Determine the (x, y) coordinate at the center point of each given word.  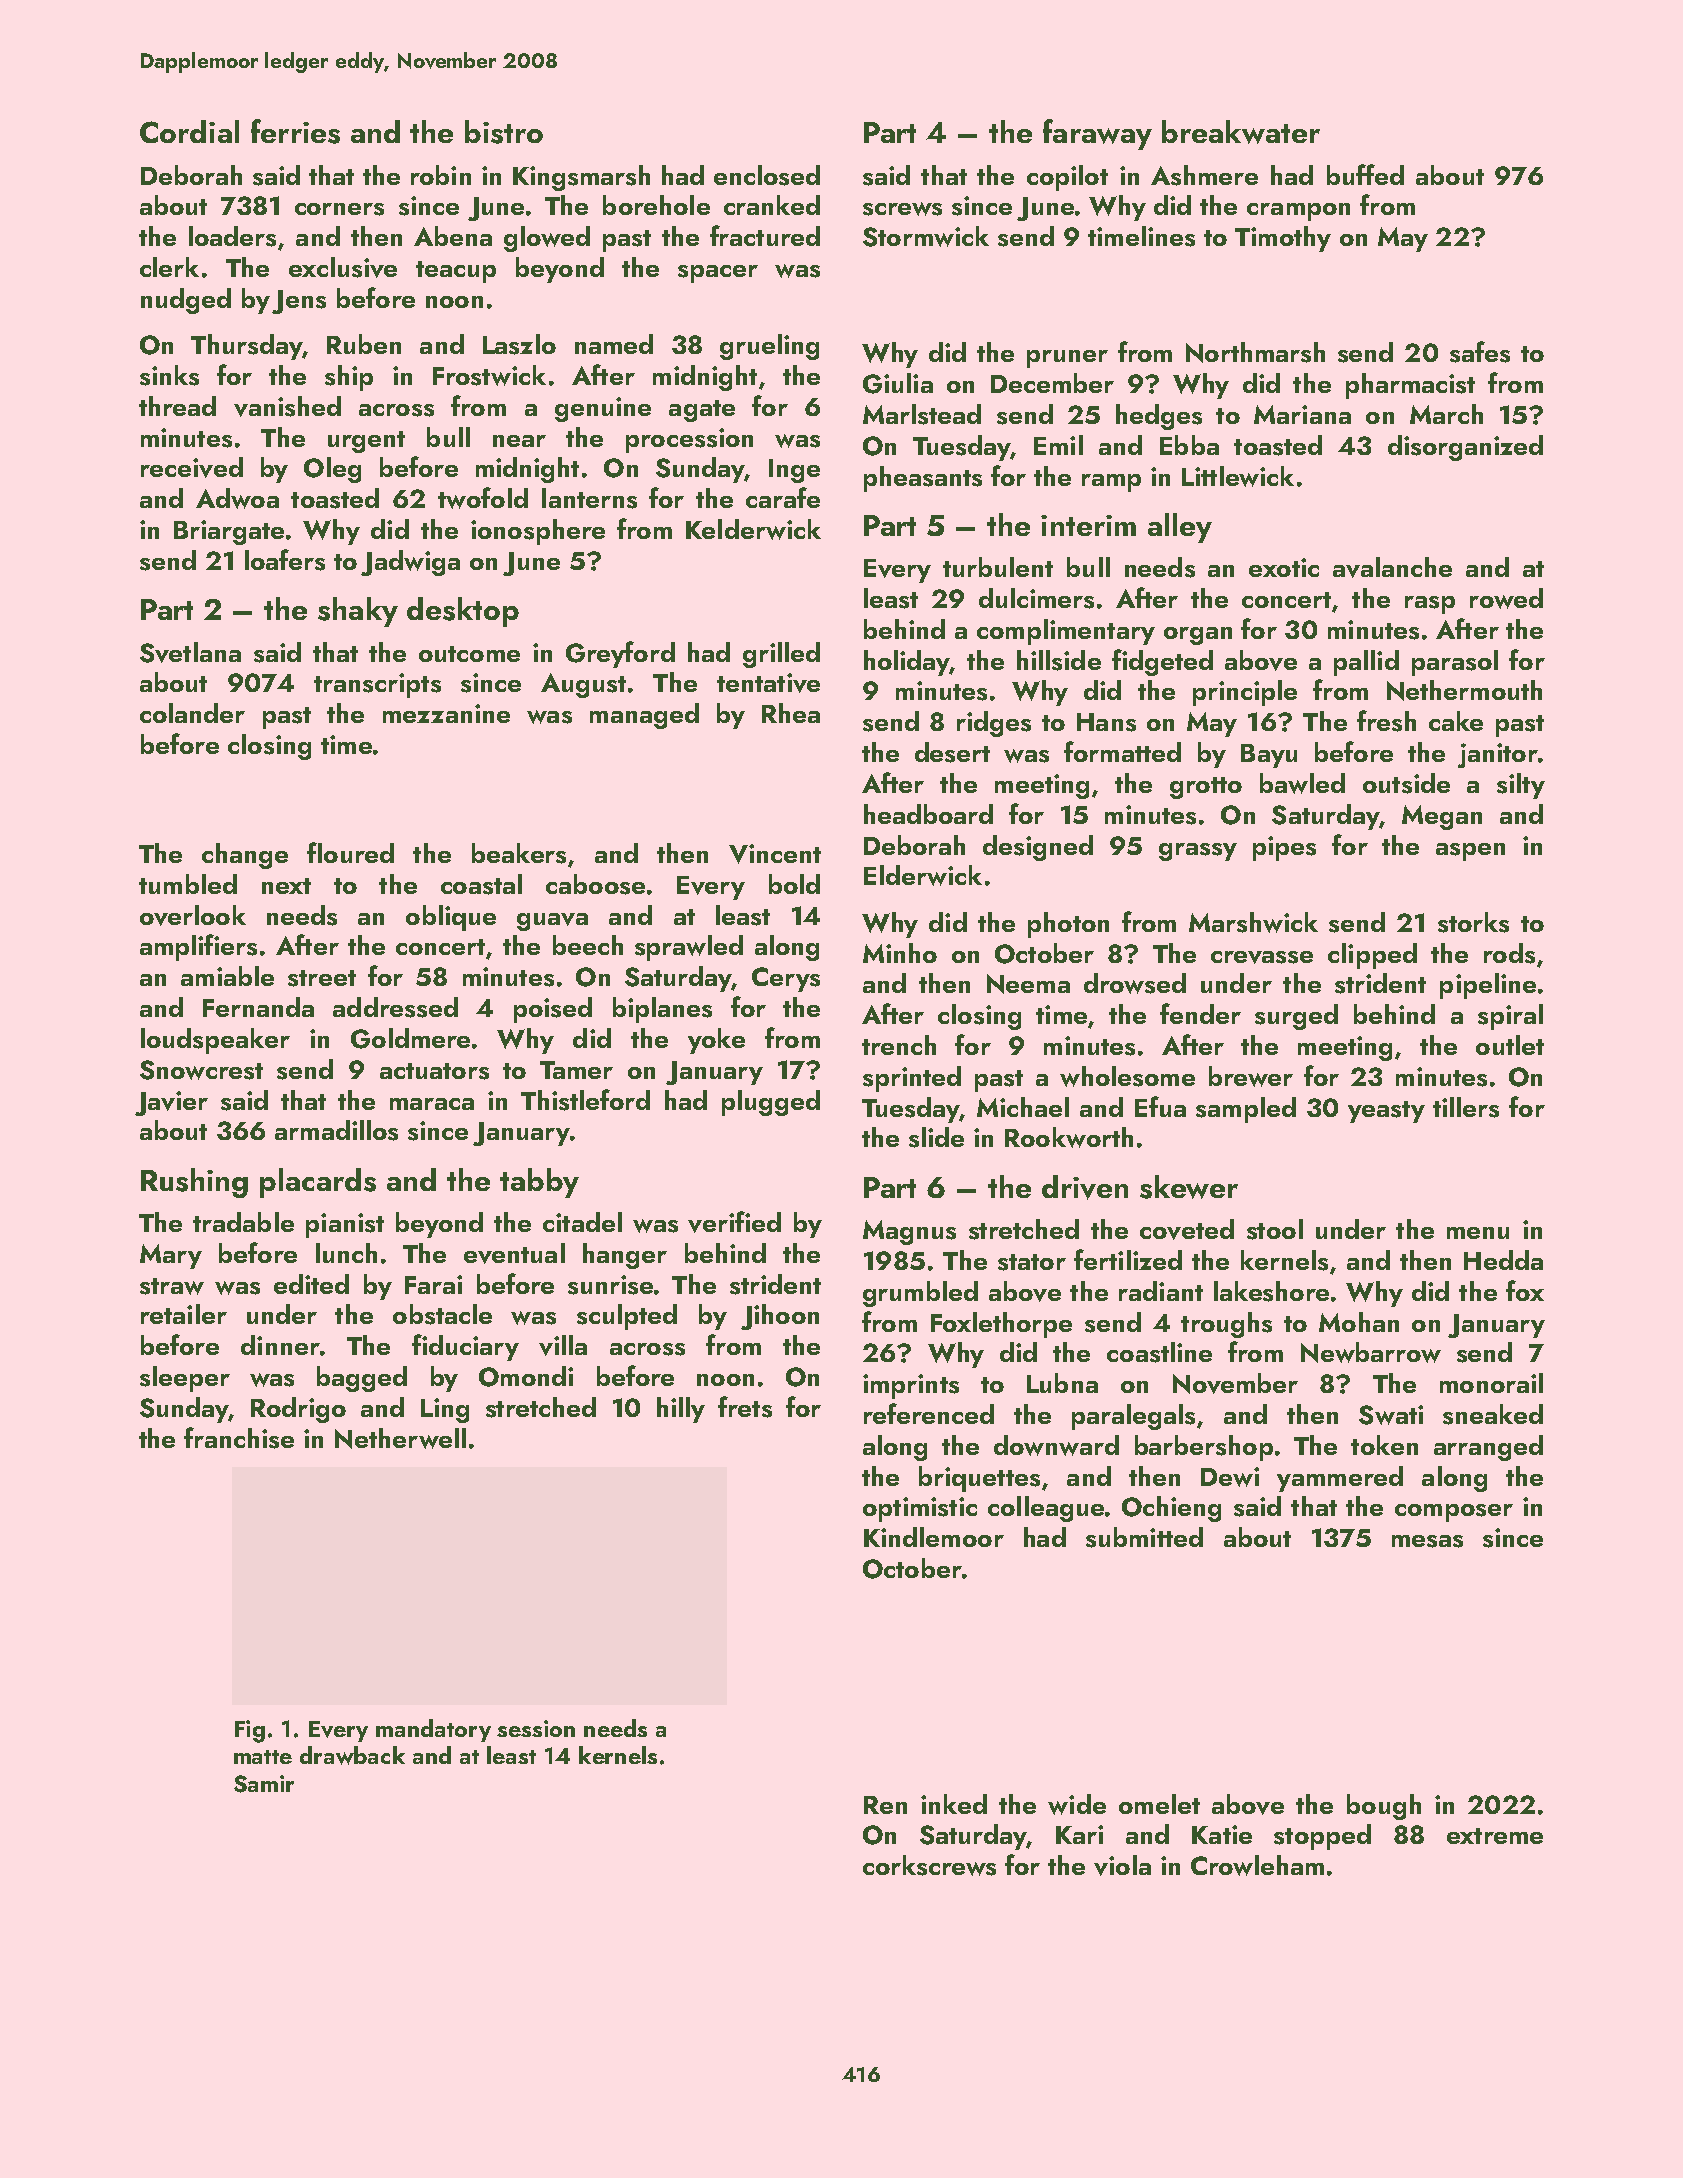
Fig (250, 1731)
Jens (299, 302)
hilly (681, 1410)
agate (702, 411)
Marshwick (1253, 922)
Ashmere (1204, 175)
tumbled (188, 884)
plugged (771, 1103)
